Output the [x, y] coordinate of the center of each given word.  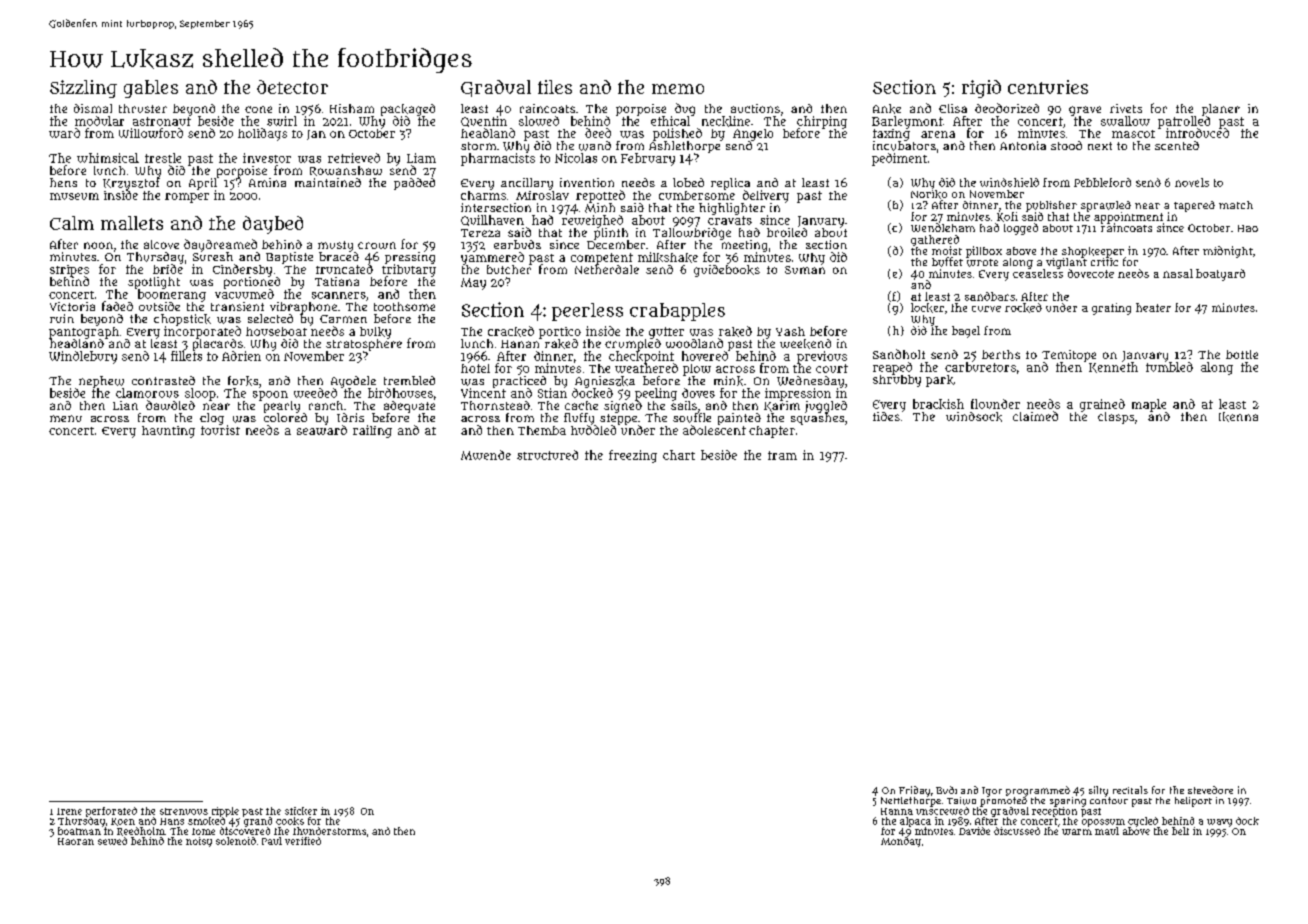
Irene [69, 811]
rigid [981, 89]
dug [685, 109]
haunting [168, 432]
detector [292, 87]
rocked [1023, 308]
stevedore [1210, 790]
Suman [805, 270]
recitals [1130, 790]
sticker [301, 811]
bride [168, 269]
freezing [633, 456]
